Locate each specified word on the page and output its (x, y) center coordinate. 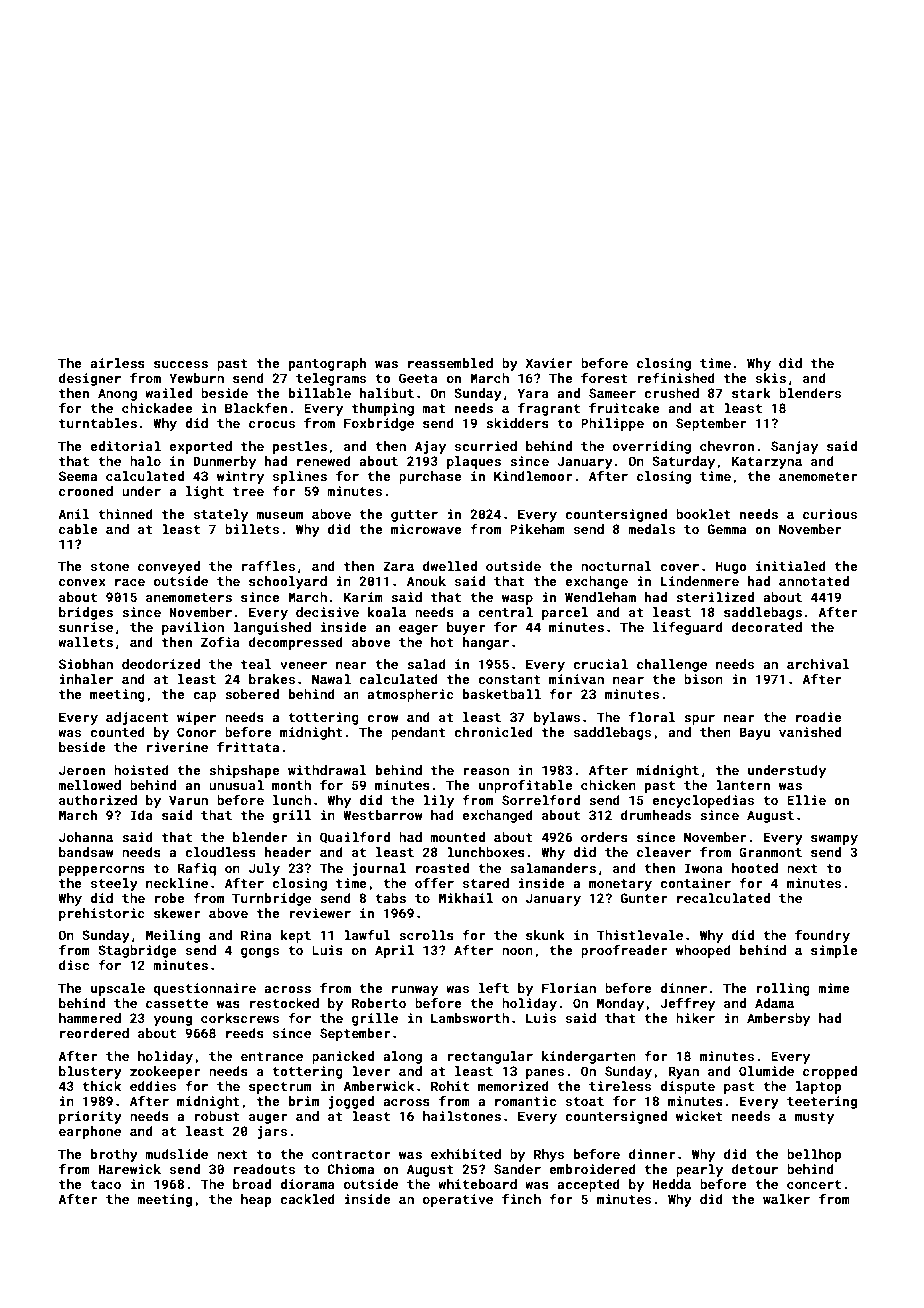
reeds (245, 1033)
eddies (153, 1086)
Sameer (612, 393)
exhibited (466, 1154)
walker (786, 1199)
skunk (545, 935)
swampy (834, 840)
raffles (268, 566)
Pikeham (537, 529)
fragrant (549, 409)
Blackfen (256, 408)
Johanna (86, 837)
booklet (703, 514)
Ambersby (778, 1019)
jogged (351, 1102)
